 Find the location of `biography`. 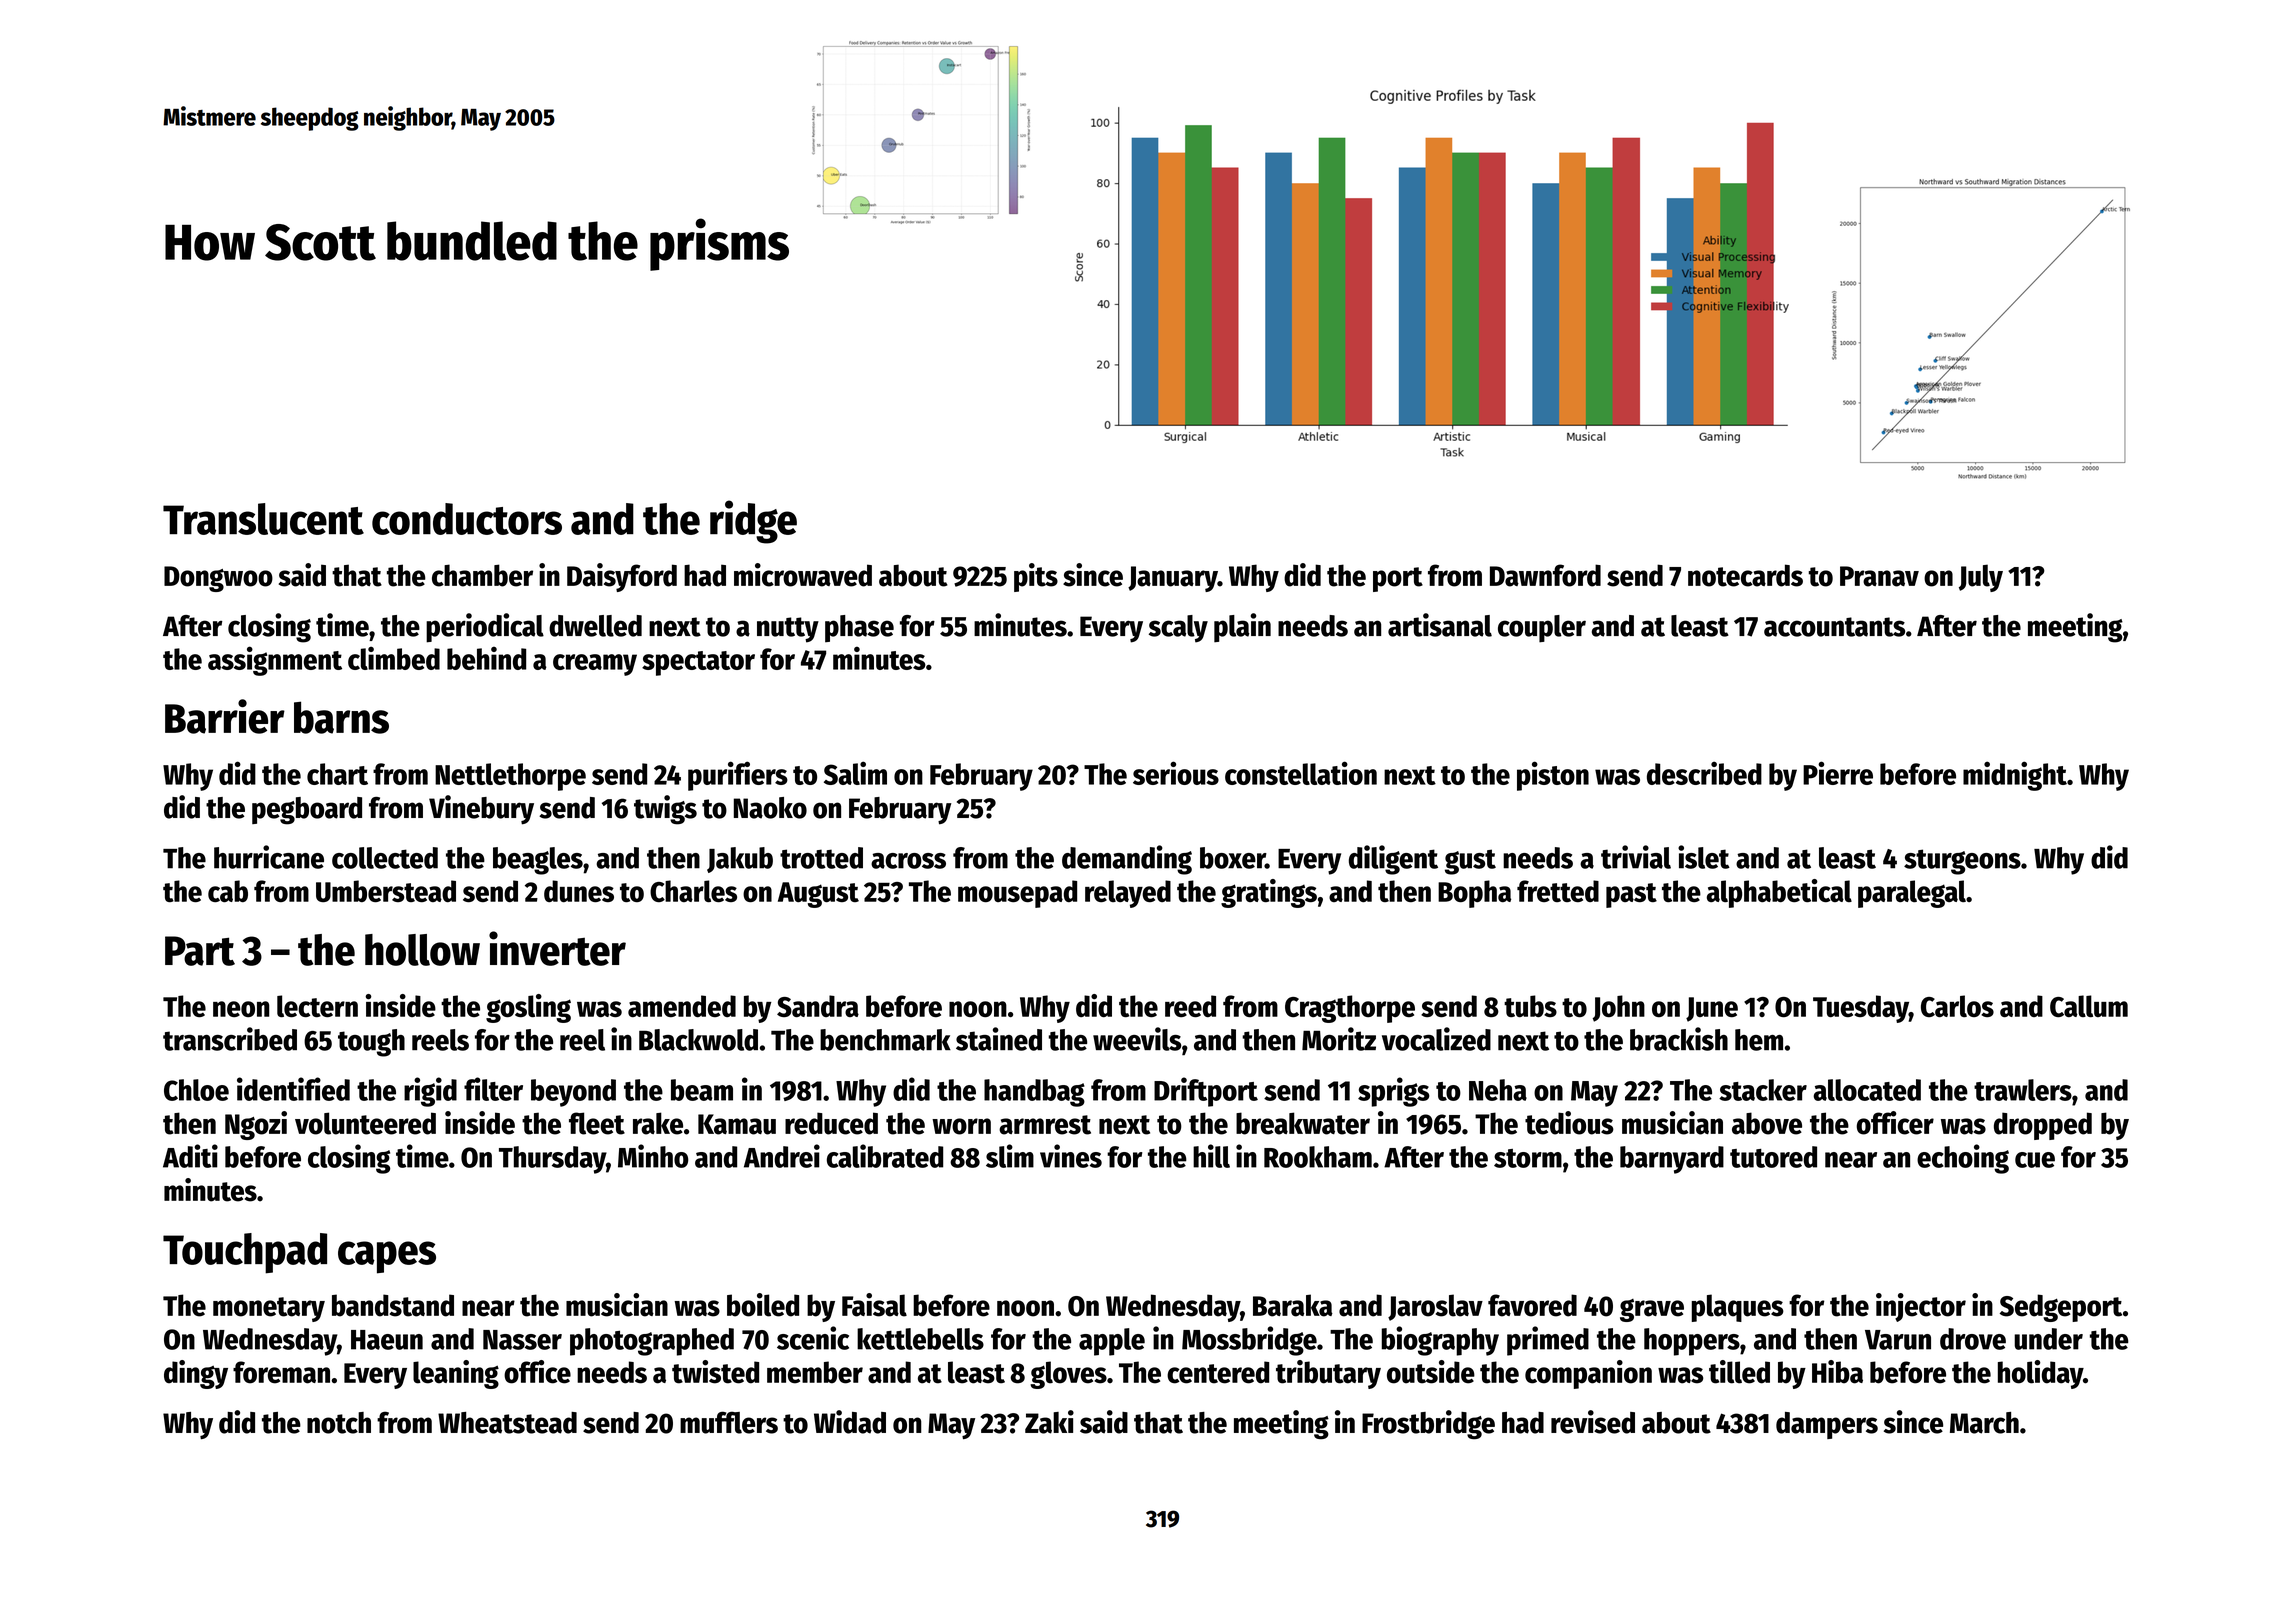

biography is located at coordinates (1440, 1341).
